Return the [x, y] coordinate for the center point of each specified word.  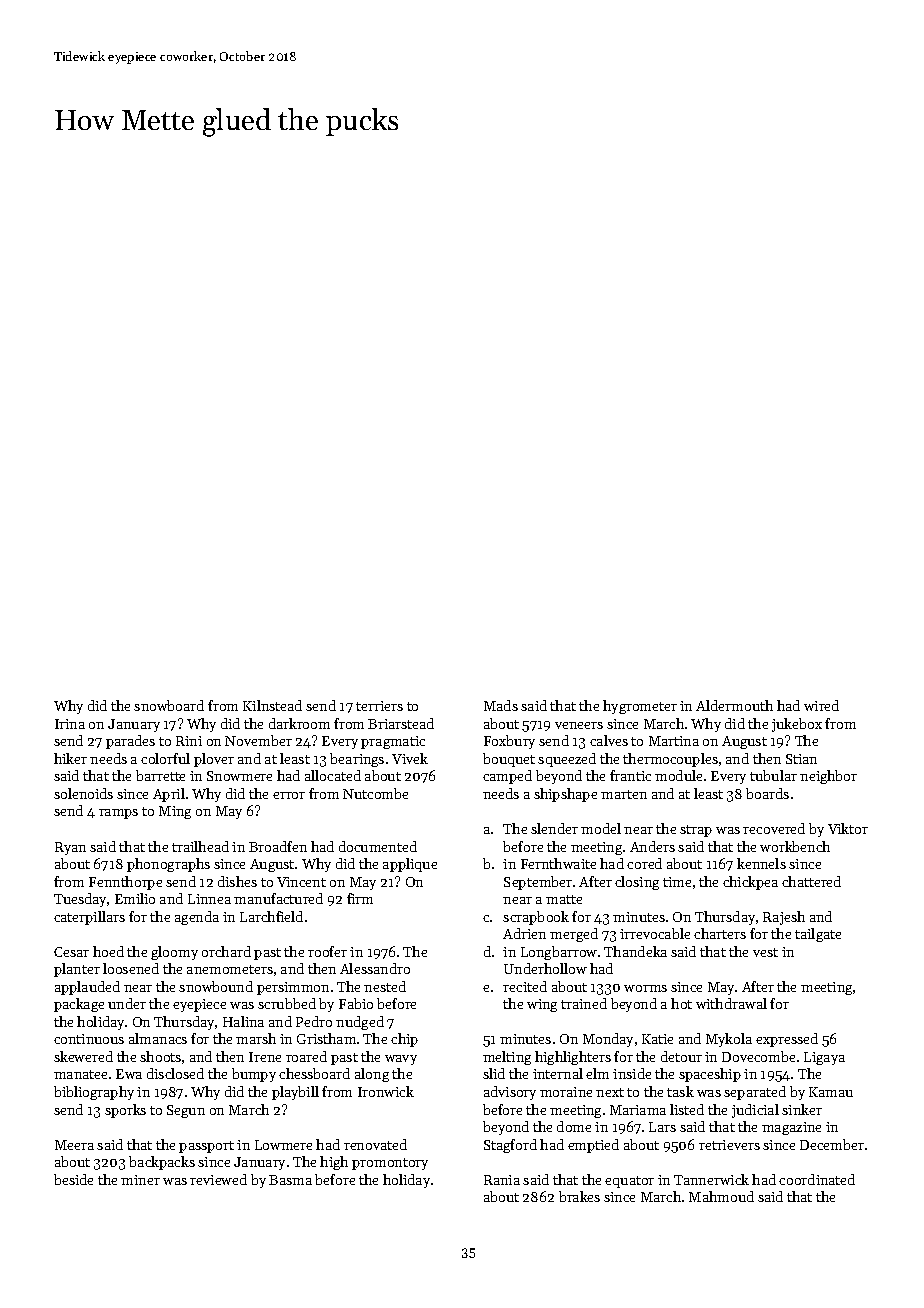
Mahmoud [721, 1196]
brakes [579, 1196]
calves [609, 740]
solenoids [83, 793]
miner [140, 1180]
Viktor [848, 828]
